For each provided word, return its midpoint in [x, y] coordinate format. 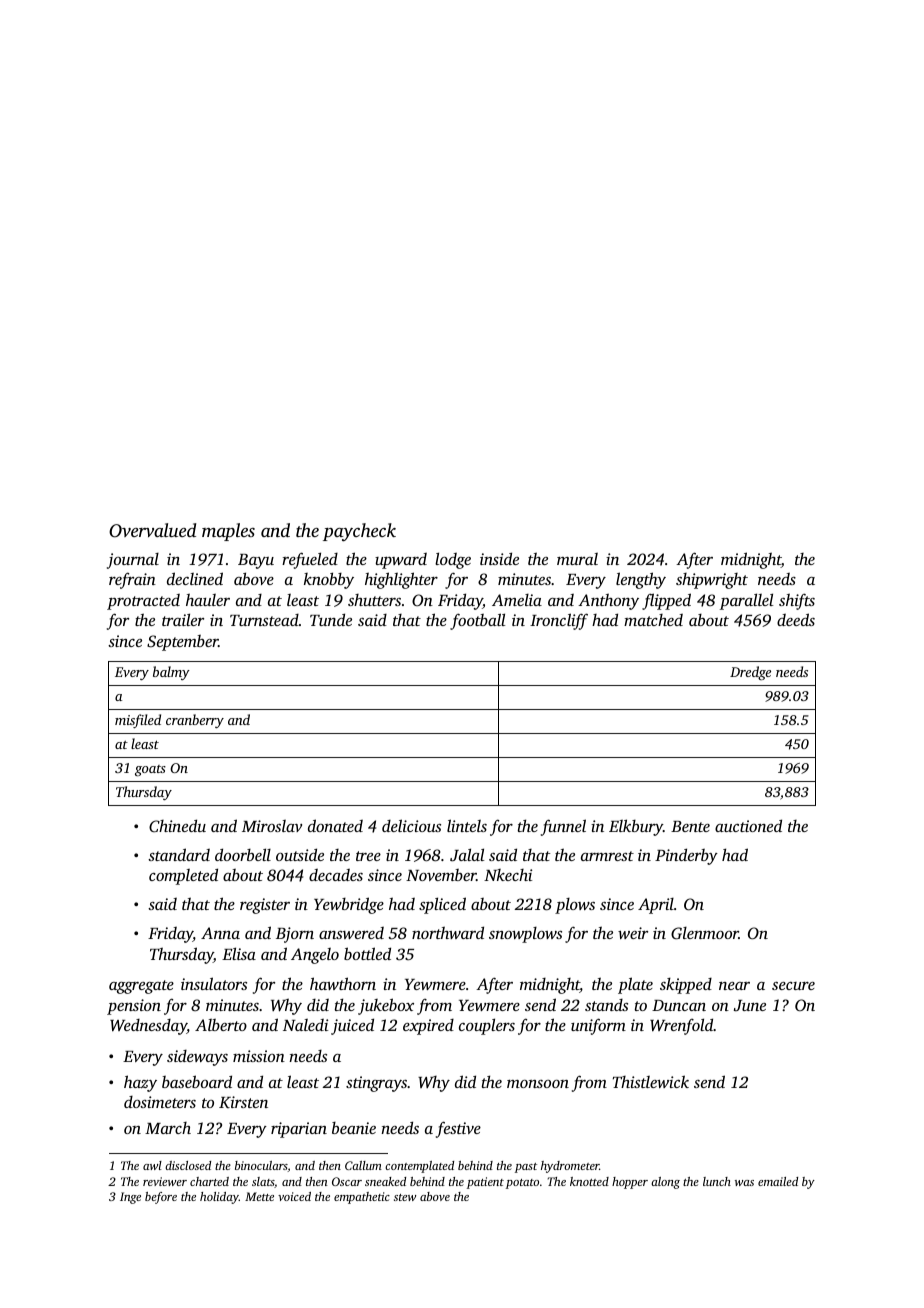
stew [405, 1197]
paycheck [359, 532]
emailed [778, 1181]
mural [577, 559]
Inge [130, 1198]
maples [228, 532]
